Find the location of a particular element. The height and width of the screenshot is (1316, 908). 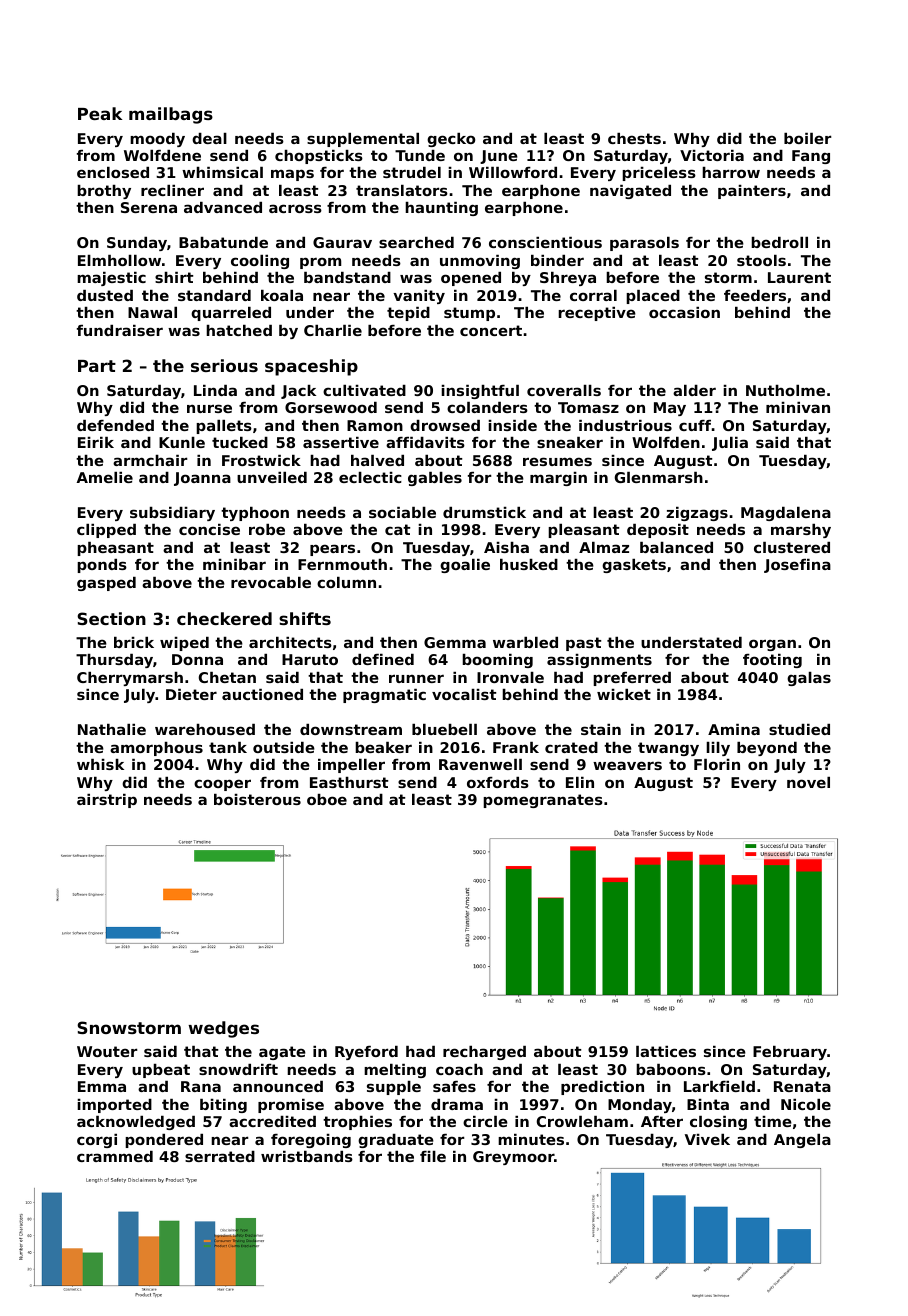

Jack is located at coordinates (298, 392).
